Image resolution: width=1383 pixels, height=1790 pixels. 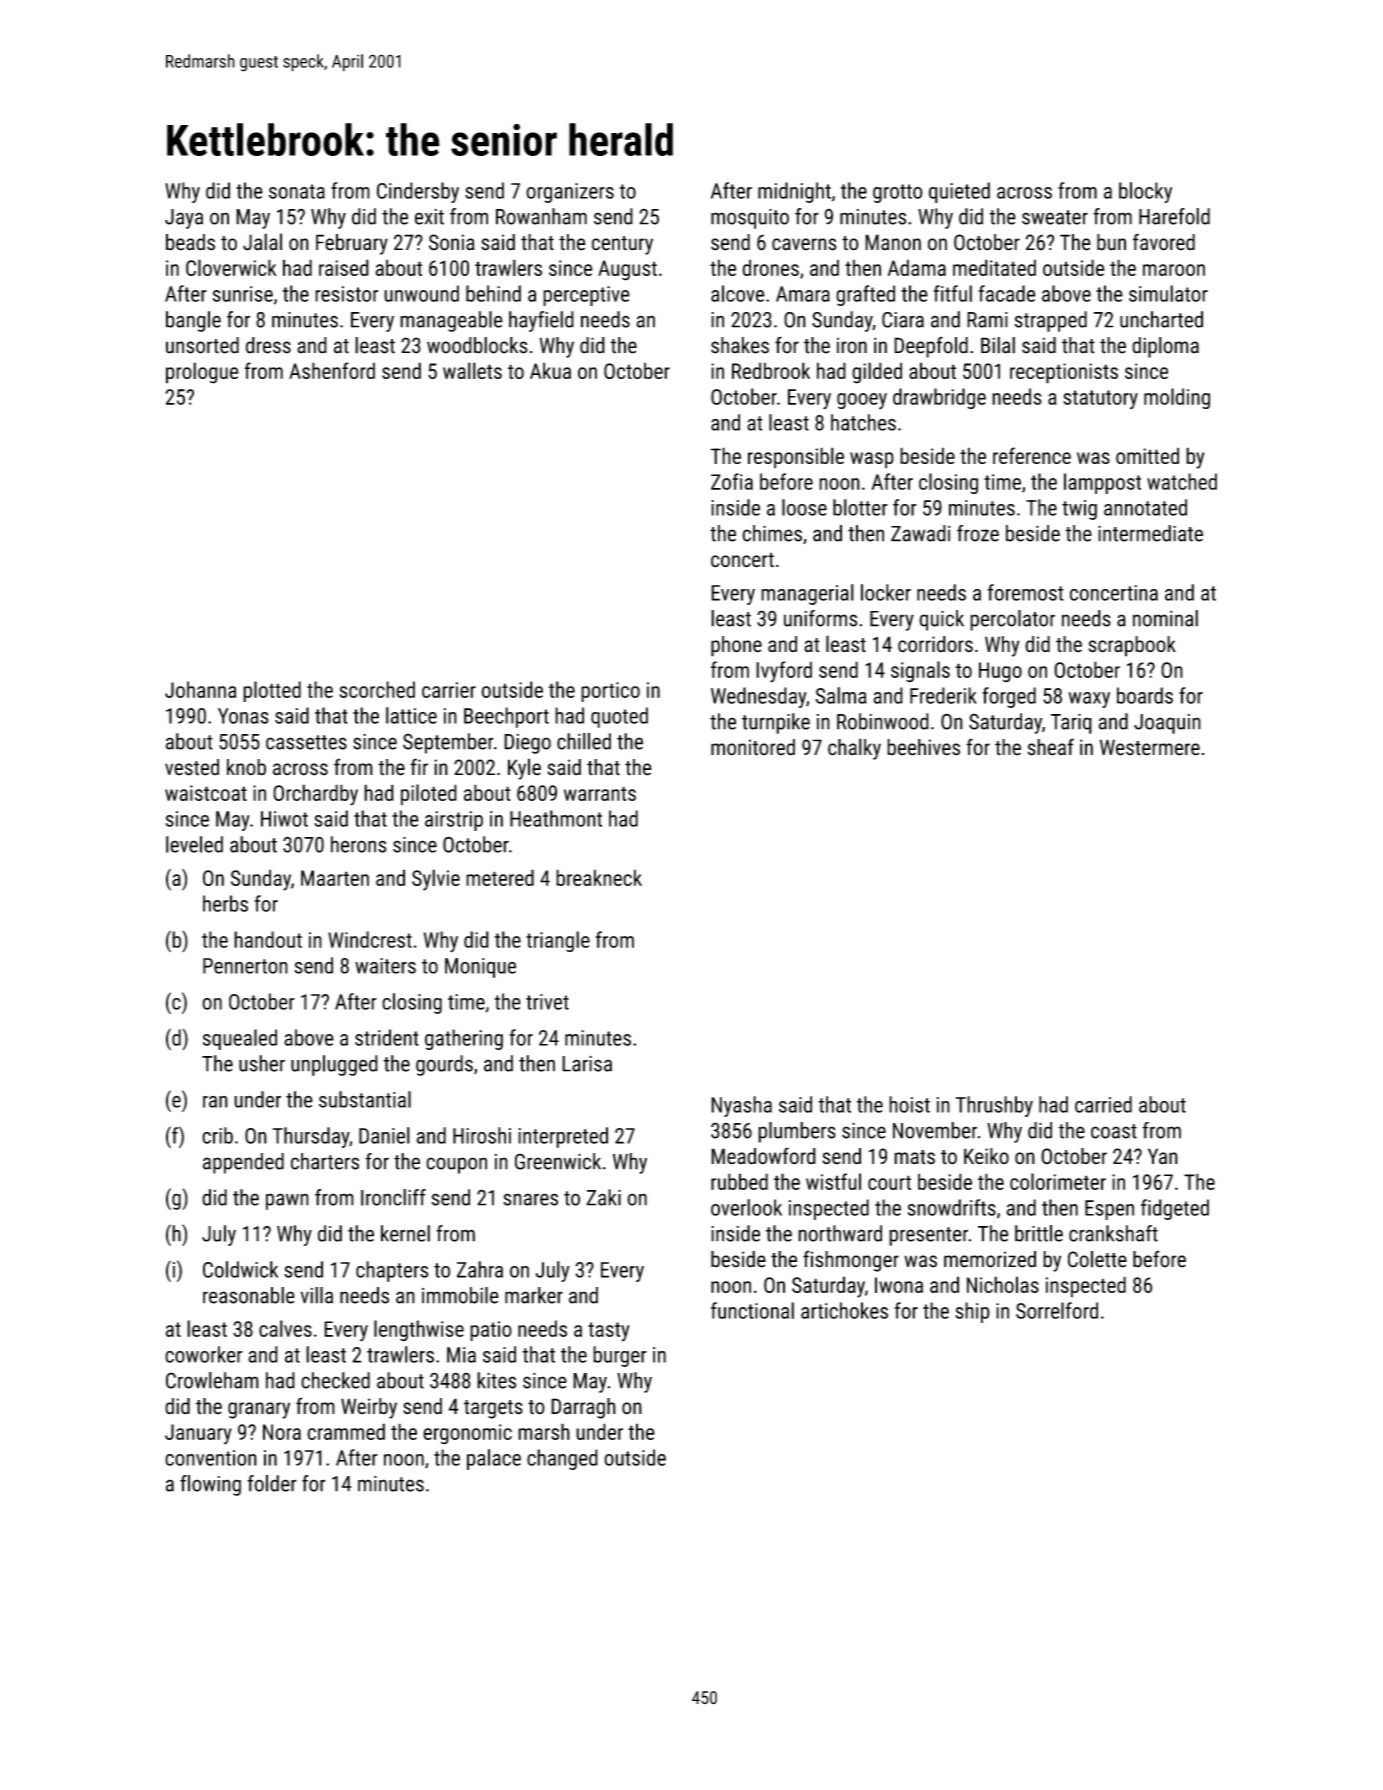 I want to click on Amara, so click(x=803, y=294).
